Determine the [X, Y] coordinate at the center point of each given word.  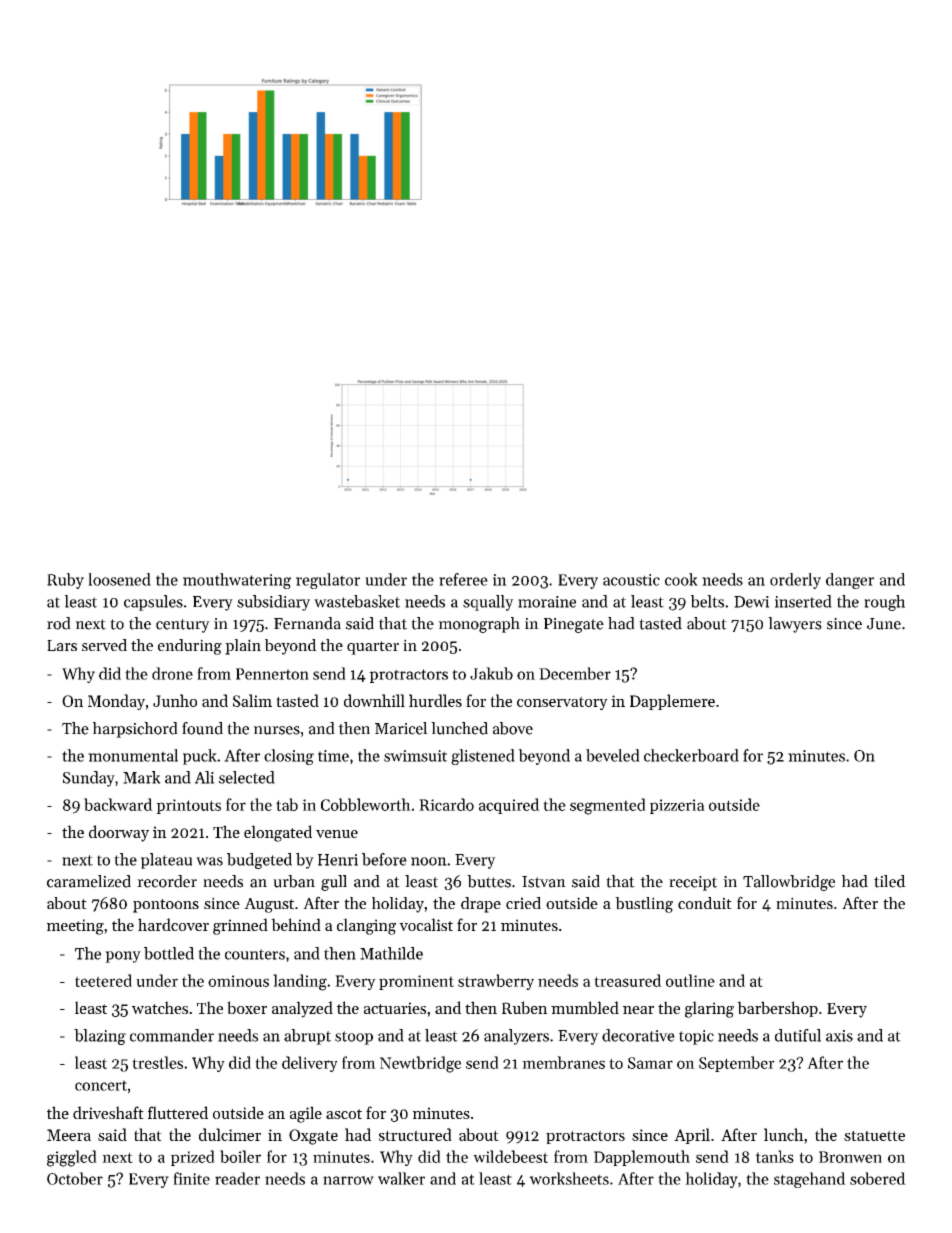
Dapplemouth [642, 1158]
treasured [628, 980]
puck [200, 757]
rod [59, 623]
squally [488, 603]
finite [191, 1178]
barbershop [777, 1009]
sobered [878, 1178]
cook [681, 579]
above [513, 728]
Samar [650, 1063]
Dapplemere [672, 702]
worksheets [569, 1178]
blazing [100, 1037]
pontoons [166, 906]
